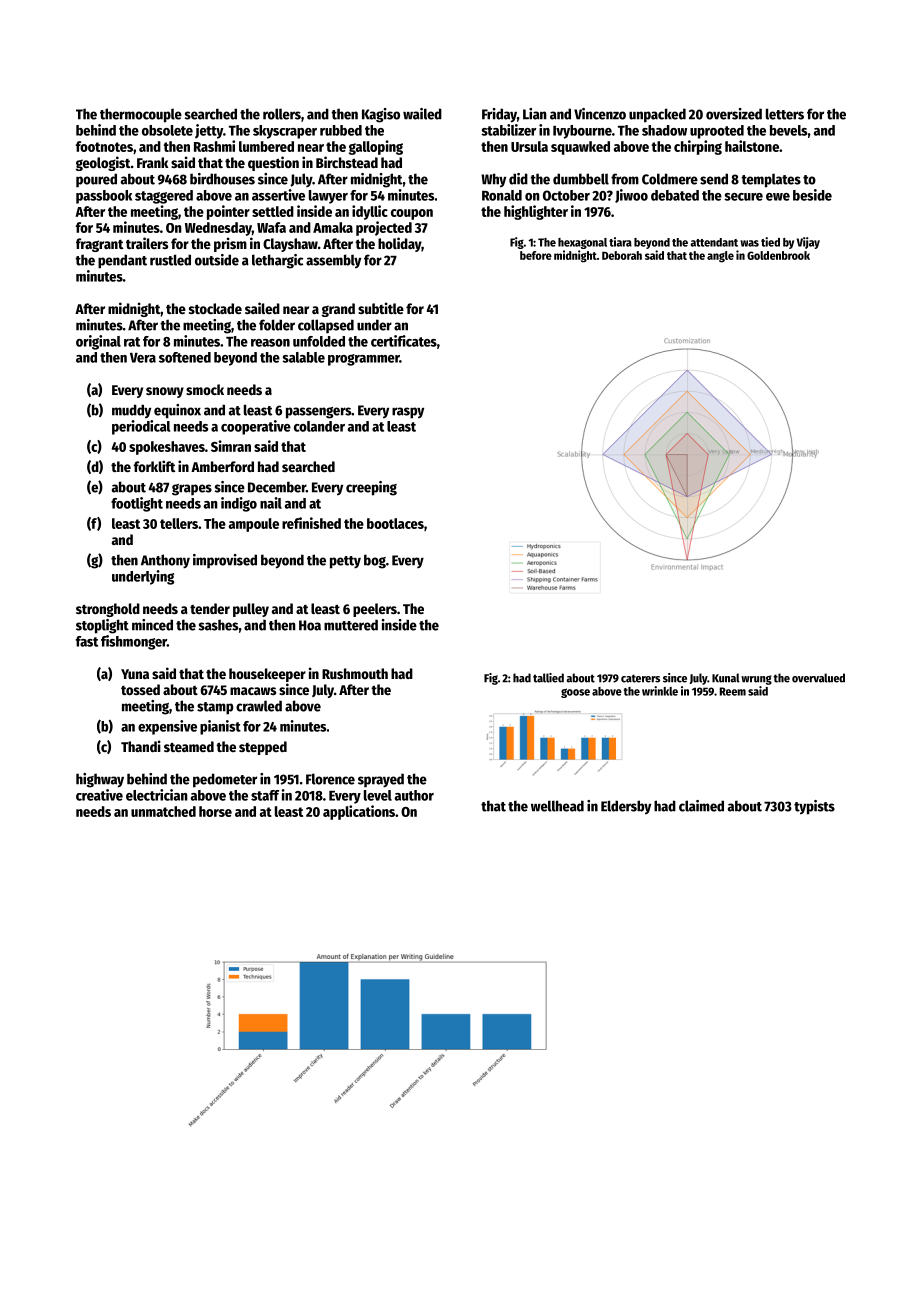 The height and width of the screenshot is (1308, 924). Describe the element at coordinates (282, 114) in the screenshot. I see `rollers` at that location.
